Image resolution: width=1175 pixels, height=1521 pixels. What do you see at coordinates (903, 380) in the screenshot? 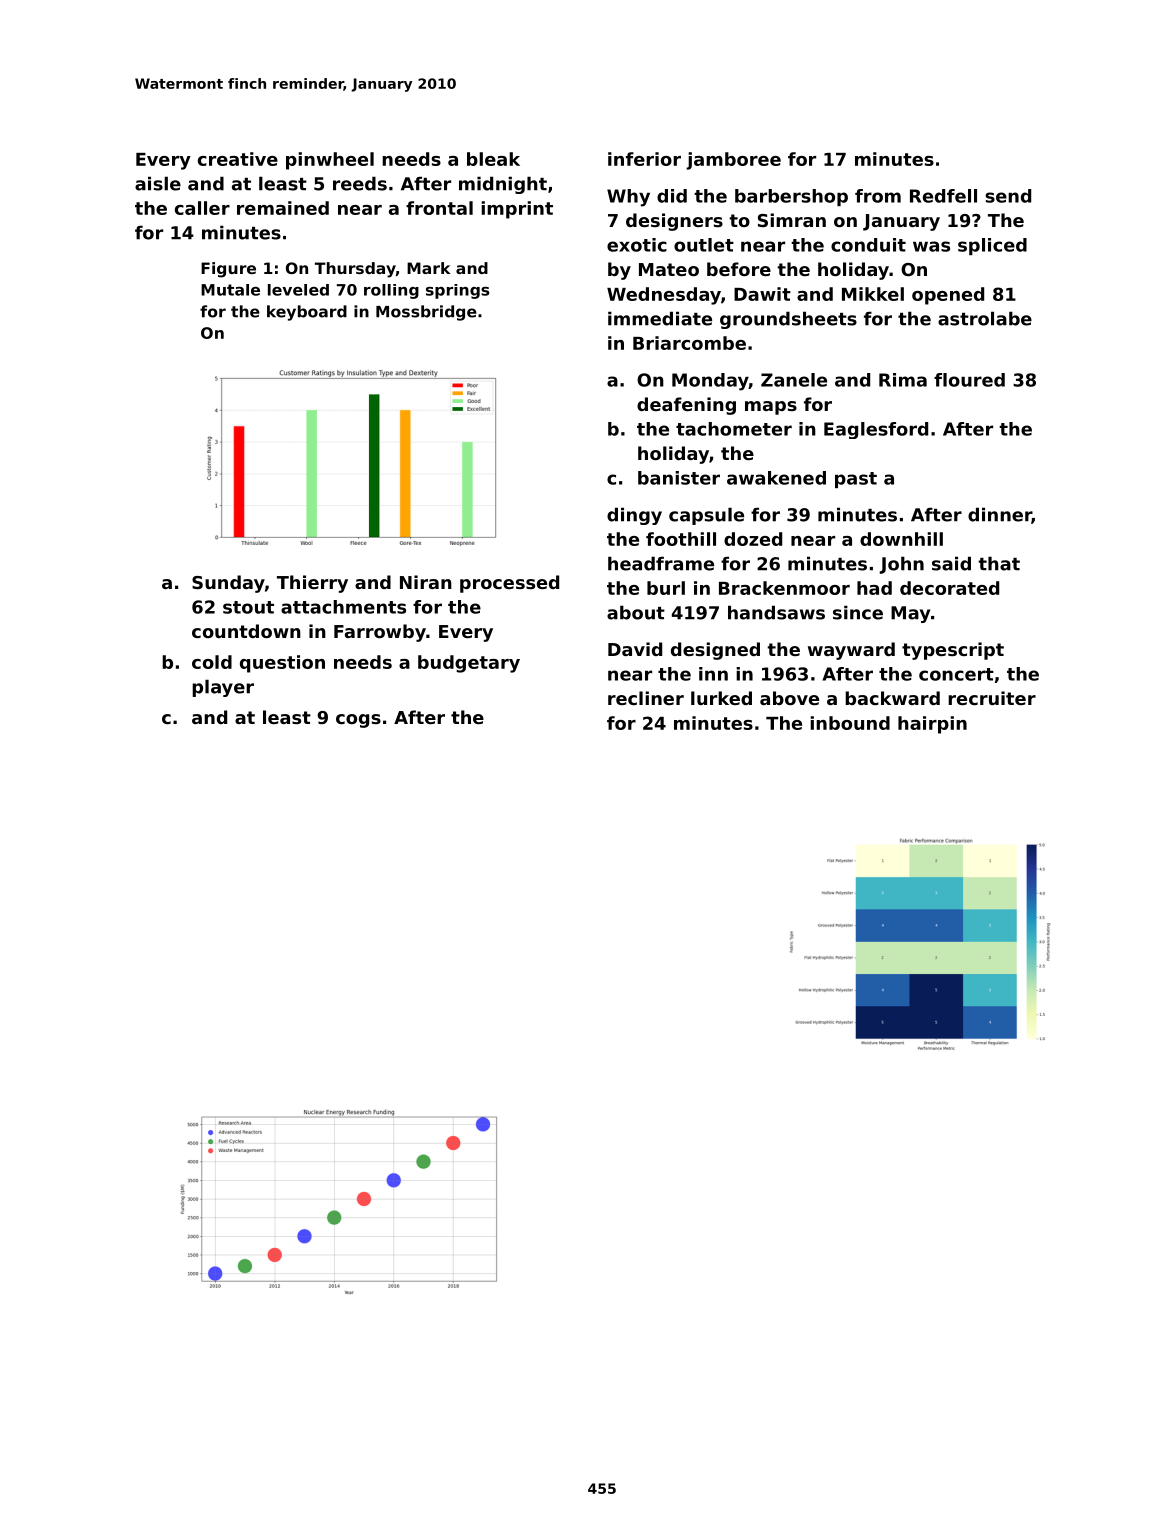
I see `Rima` at bounding box center [903, 380].
